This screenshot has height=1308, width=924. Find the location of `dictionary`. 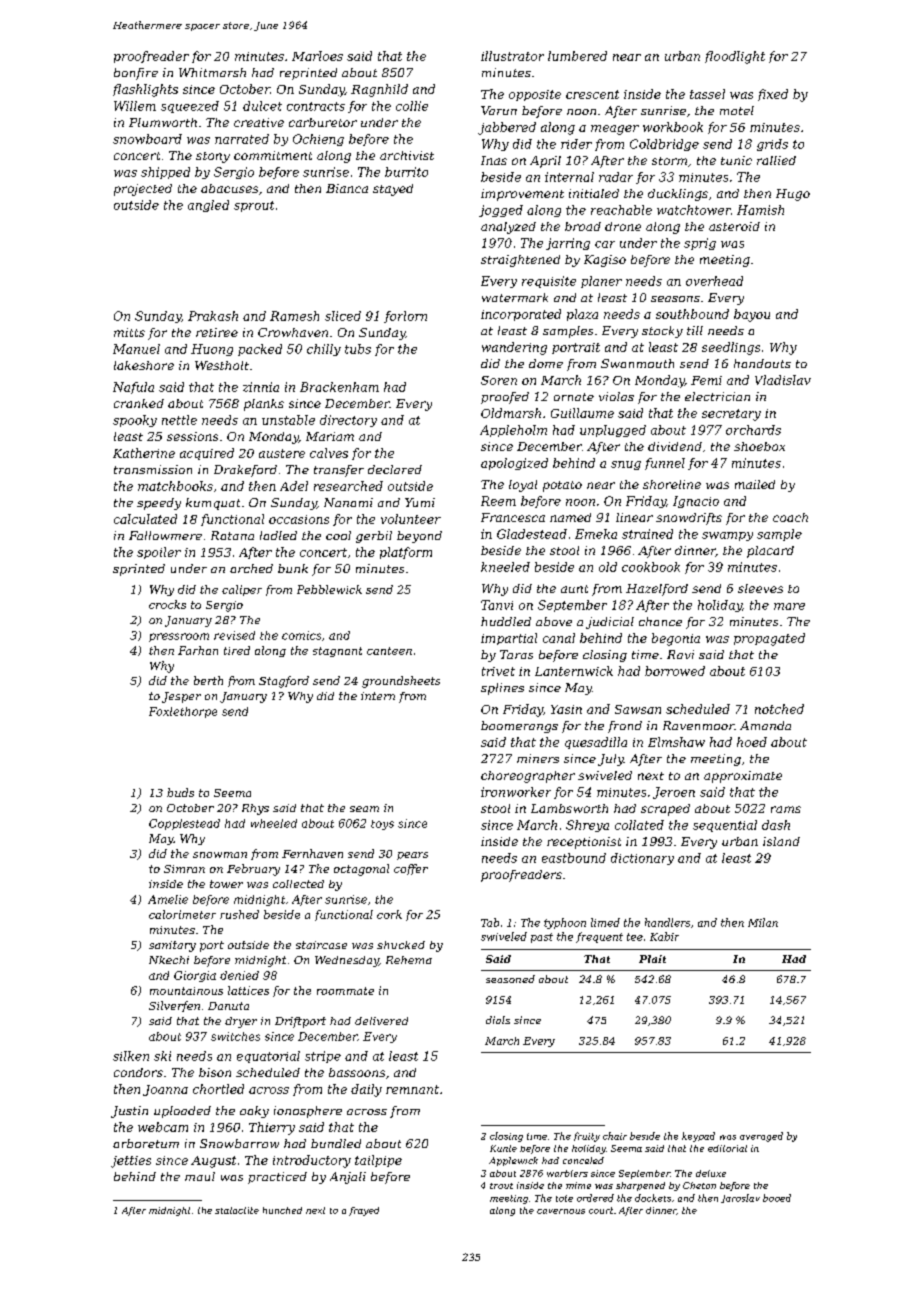

dictionary is located at coordinates (642, 859).
